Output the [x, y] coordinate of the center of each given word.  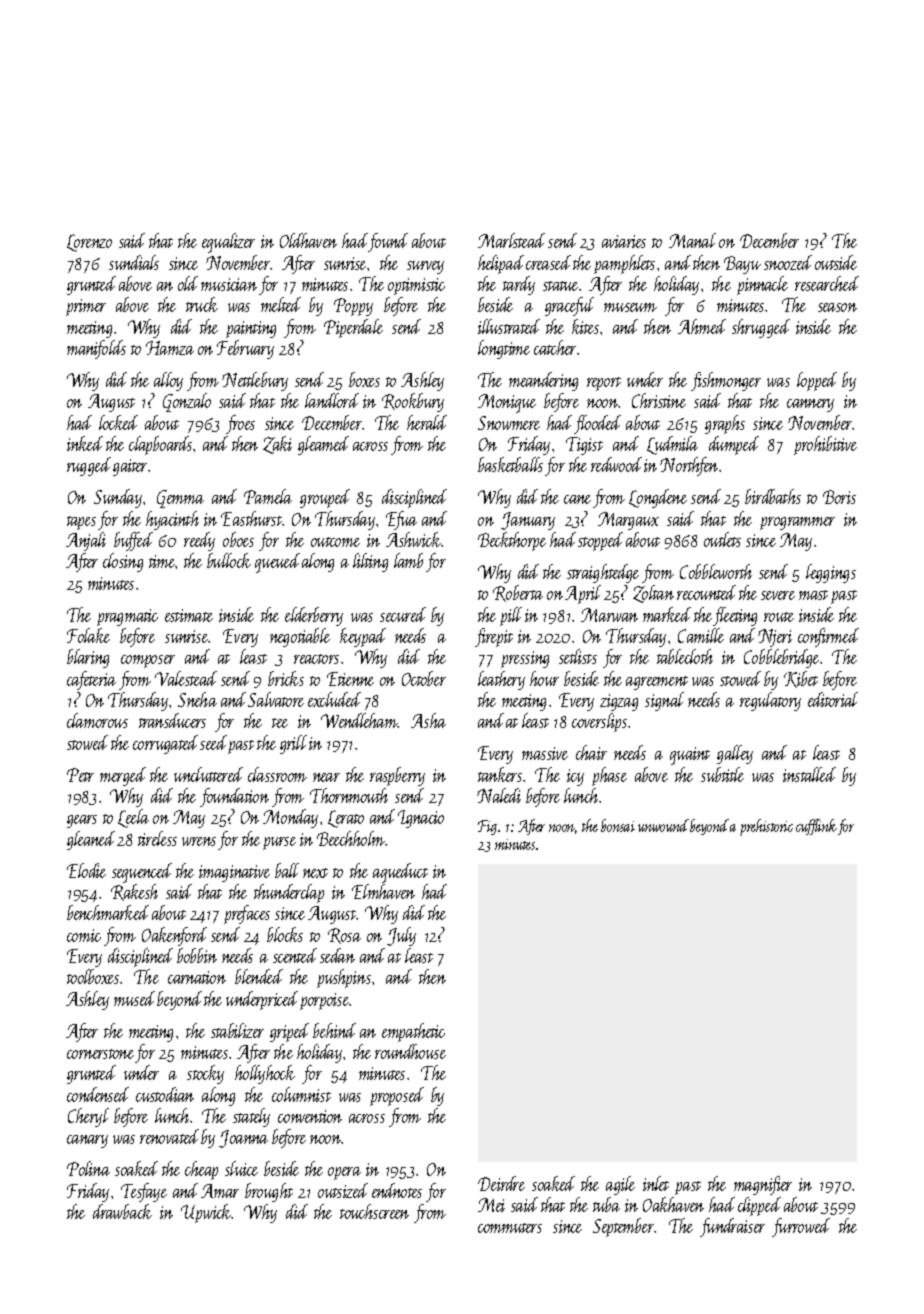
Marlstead [511, 240]
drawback [122, 1211]
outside [836, 262]
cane [577, 499]
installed [809, 774]
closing [123, 562]
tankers [500, 774]
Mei [491, 1205]
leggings [831, 573]
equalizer [228, 243]
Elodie [86, 870]
